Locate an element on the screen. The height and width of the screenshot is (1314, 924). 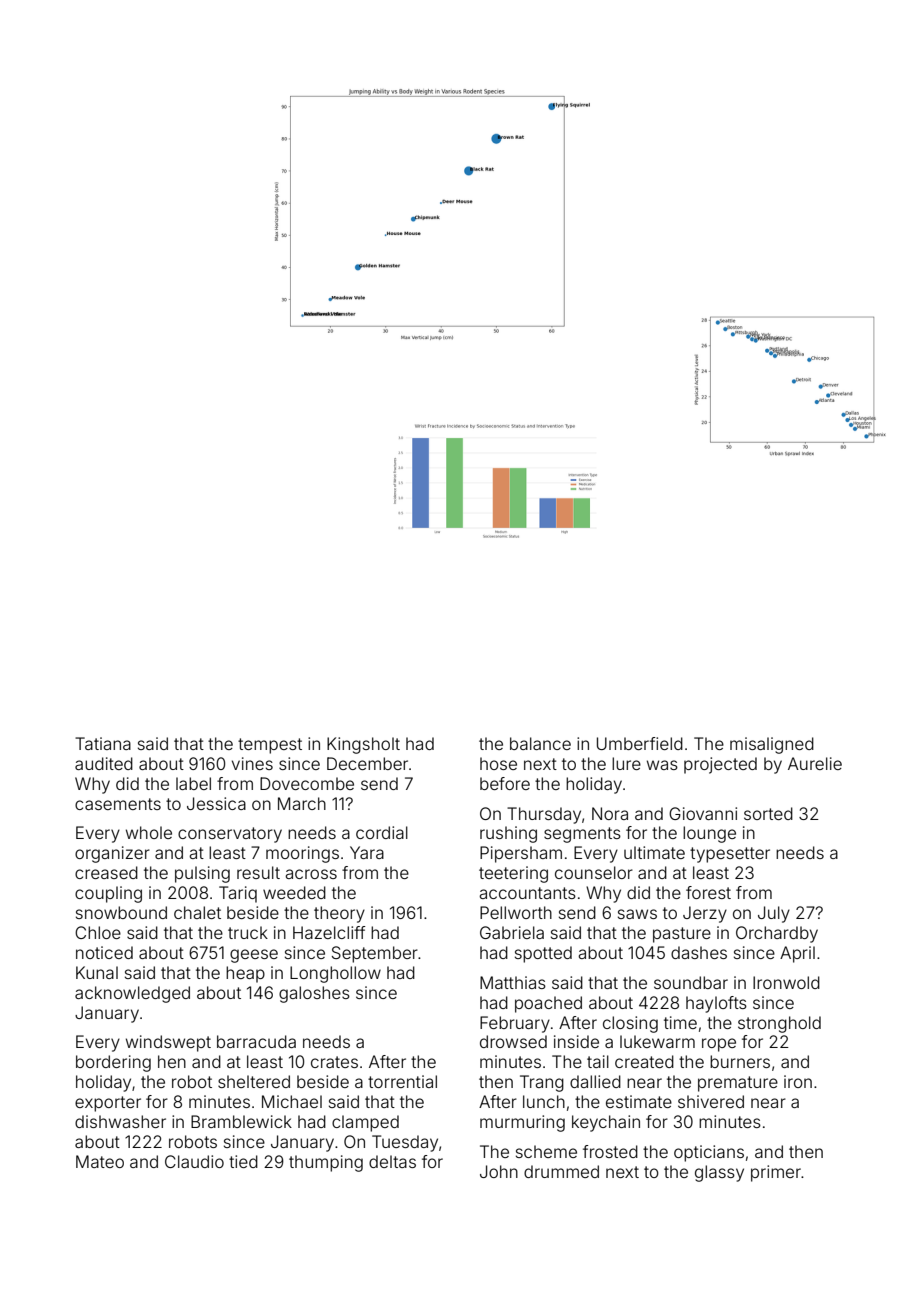
deltas is located at coordinates (392, 1161).
